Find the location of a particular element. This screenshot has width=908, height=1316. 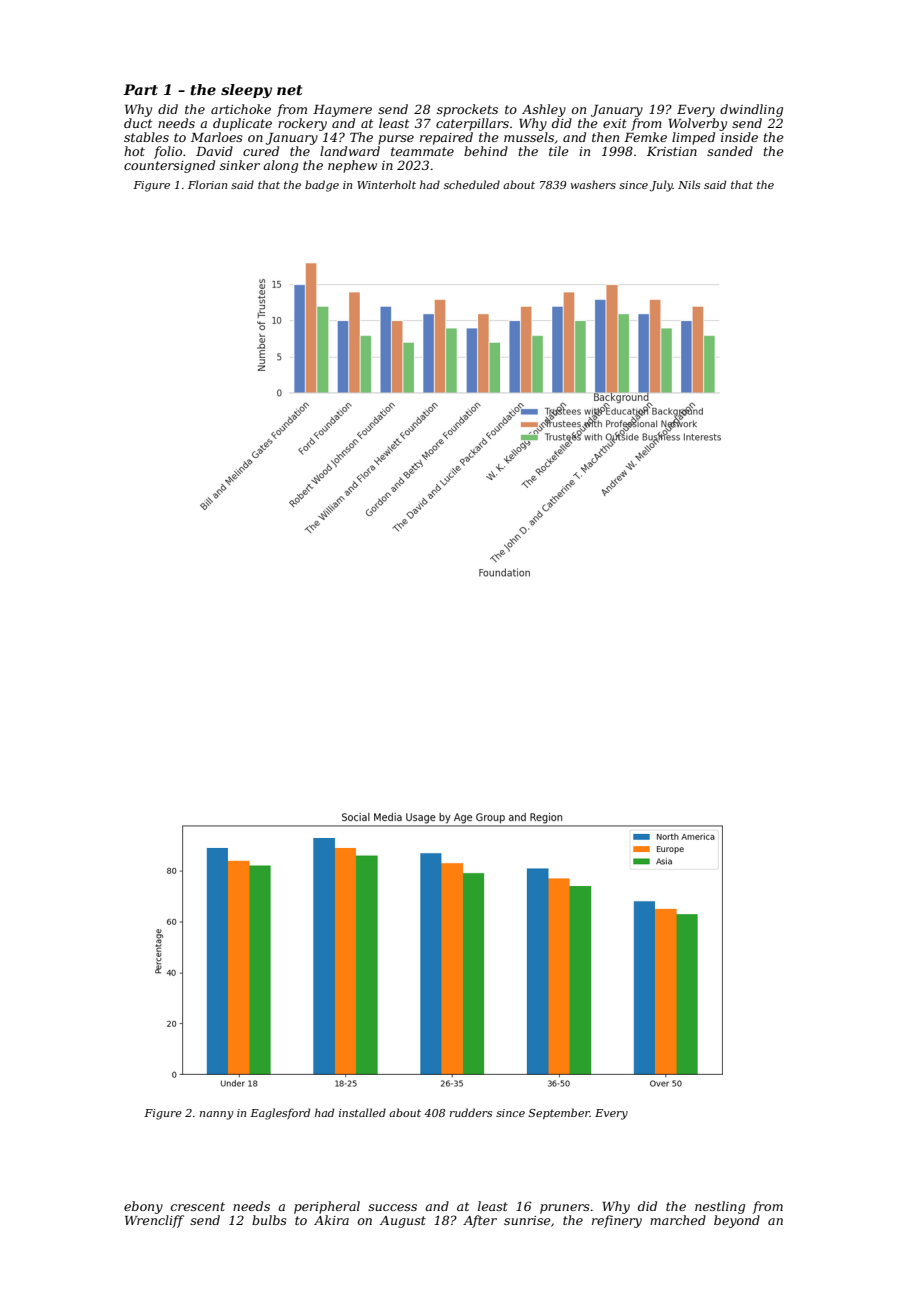

Kristian is located at coordinates (672, 151).
